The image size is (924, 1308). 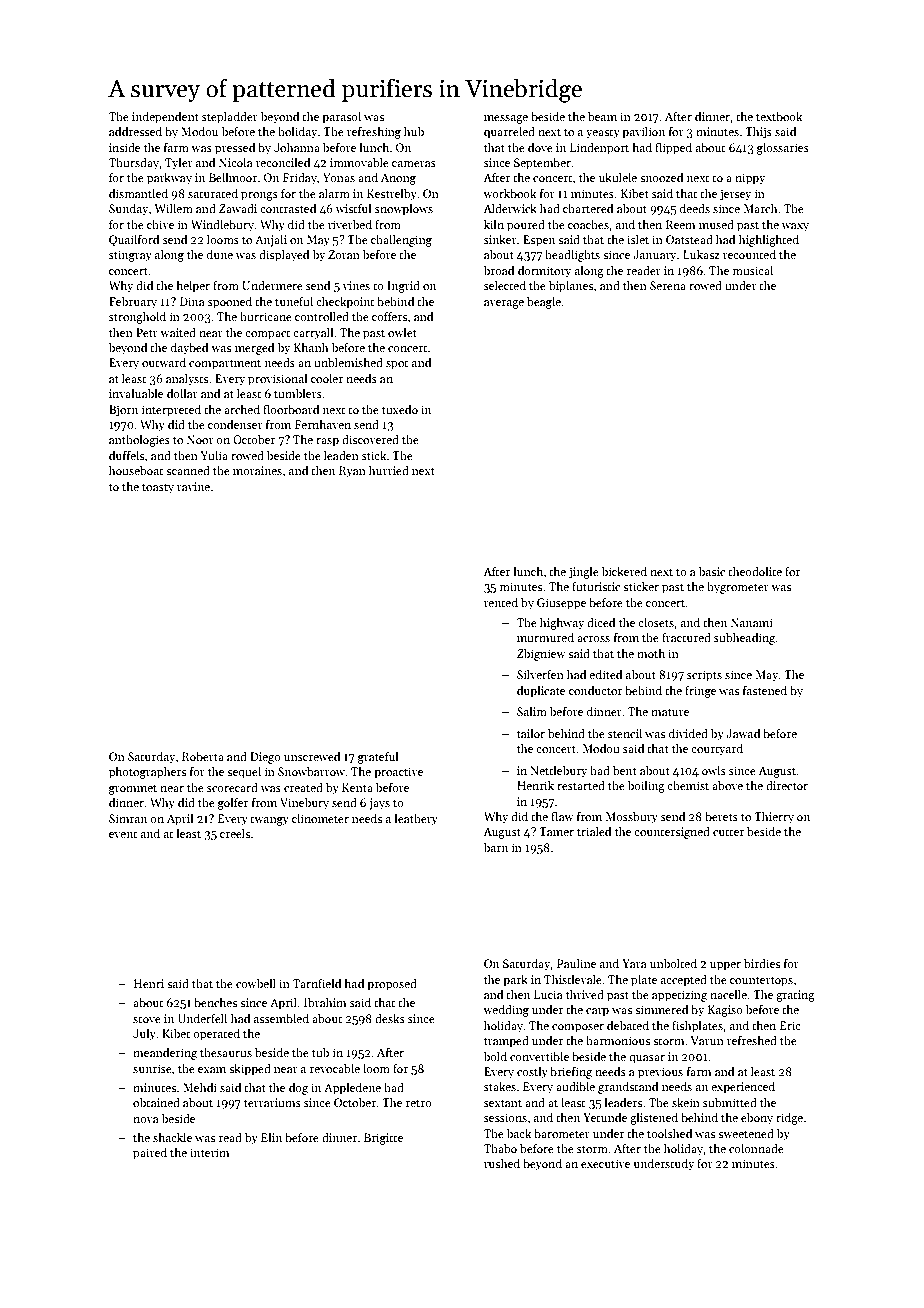 What do you see at coordinates (562, 816) in the screenshot?
I see `flaw` at bounding box center [562, 816].
